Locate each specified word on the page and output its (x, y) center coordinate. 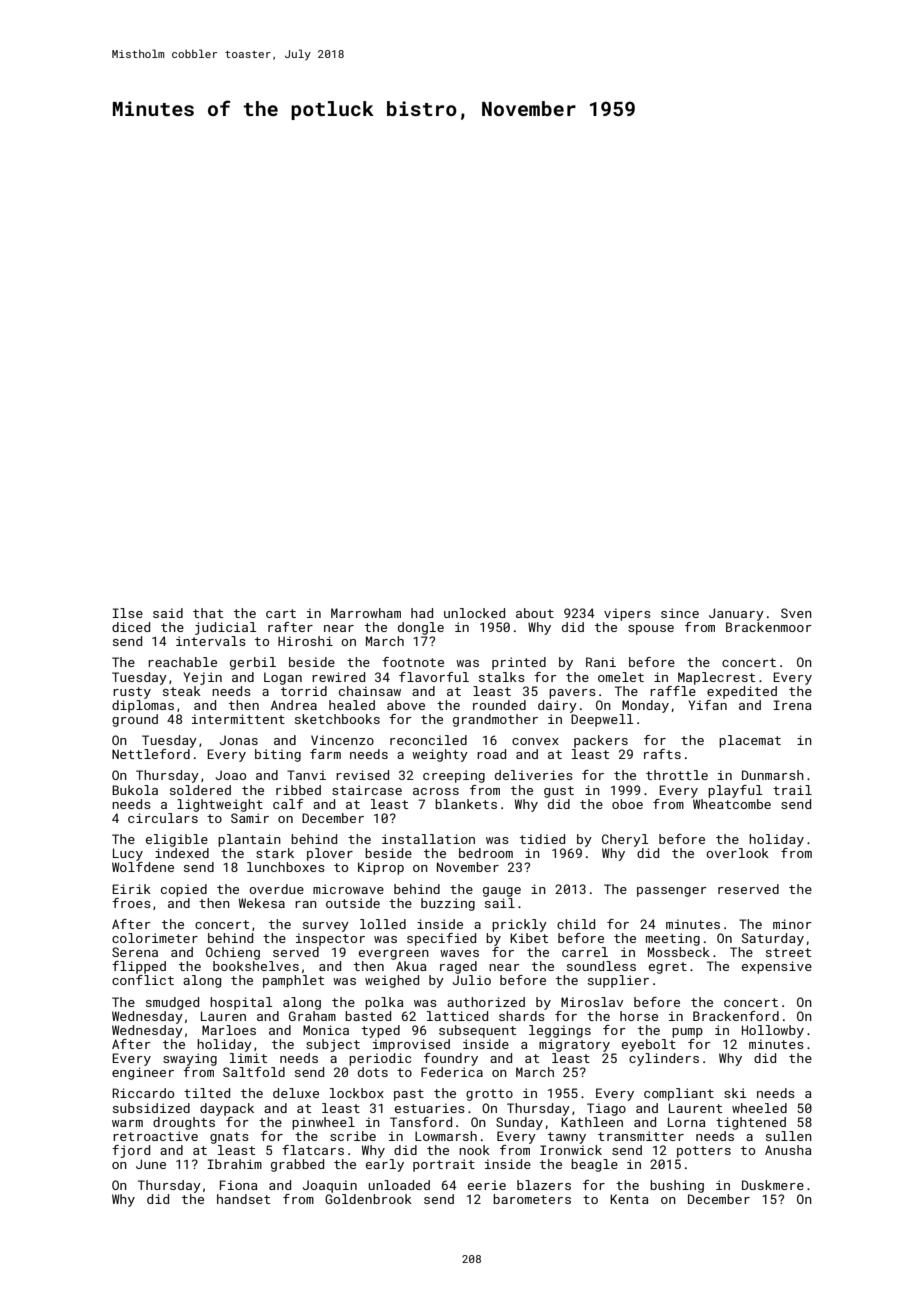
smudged (172, 1003)
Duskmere (773, 1185)
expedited (742, 692)
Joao (230, 775)
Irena (792, 705)
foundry (451, 1059)
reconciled (428, 740)
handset (243, 1199)
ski (735, 1093)
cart (281, 613)
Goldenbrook (368, 1199)
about (535, 613)
